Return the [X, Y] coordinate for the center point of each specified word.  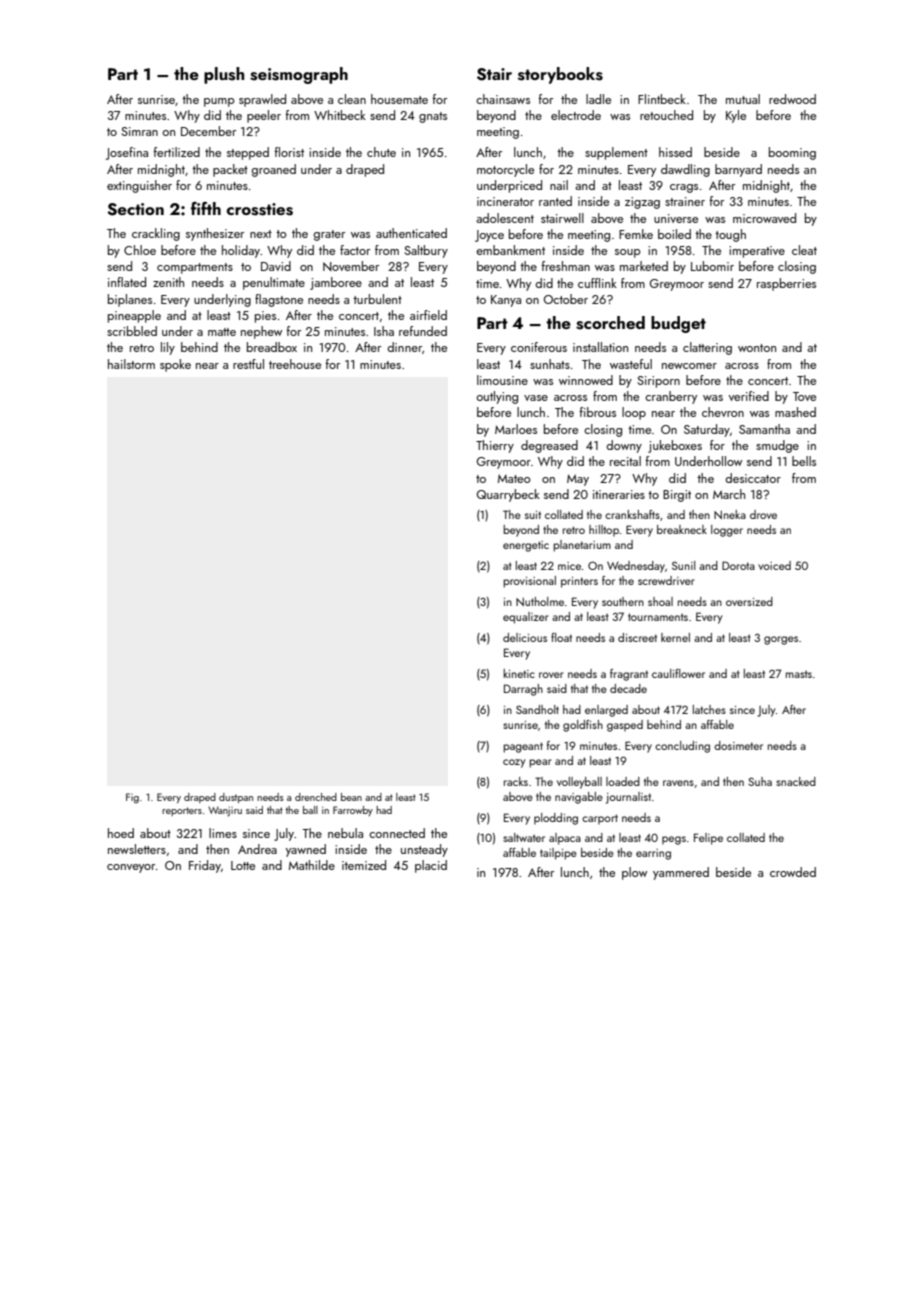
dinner [404, 347]
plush [224, 75]
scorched [610, 323]
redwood [792, 99]
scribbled [132, 331]
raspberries [786, 284]
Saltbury [426, 251]
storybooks [560, 75]
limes [223, 833]
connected [397, 833]
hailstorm [131, 364]
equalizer [526, 618]
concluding [682, 747]
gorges [781, 640]
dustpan [236, 798]
